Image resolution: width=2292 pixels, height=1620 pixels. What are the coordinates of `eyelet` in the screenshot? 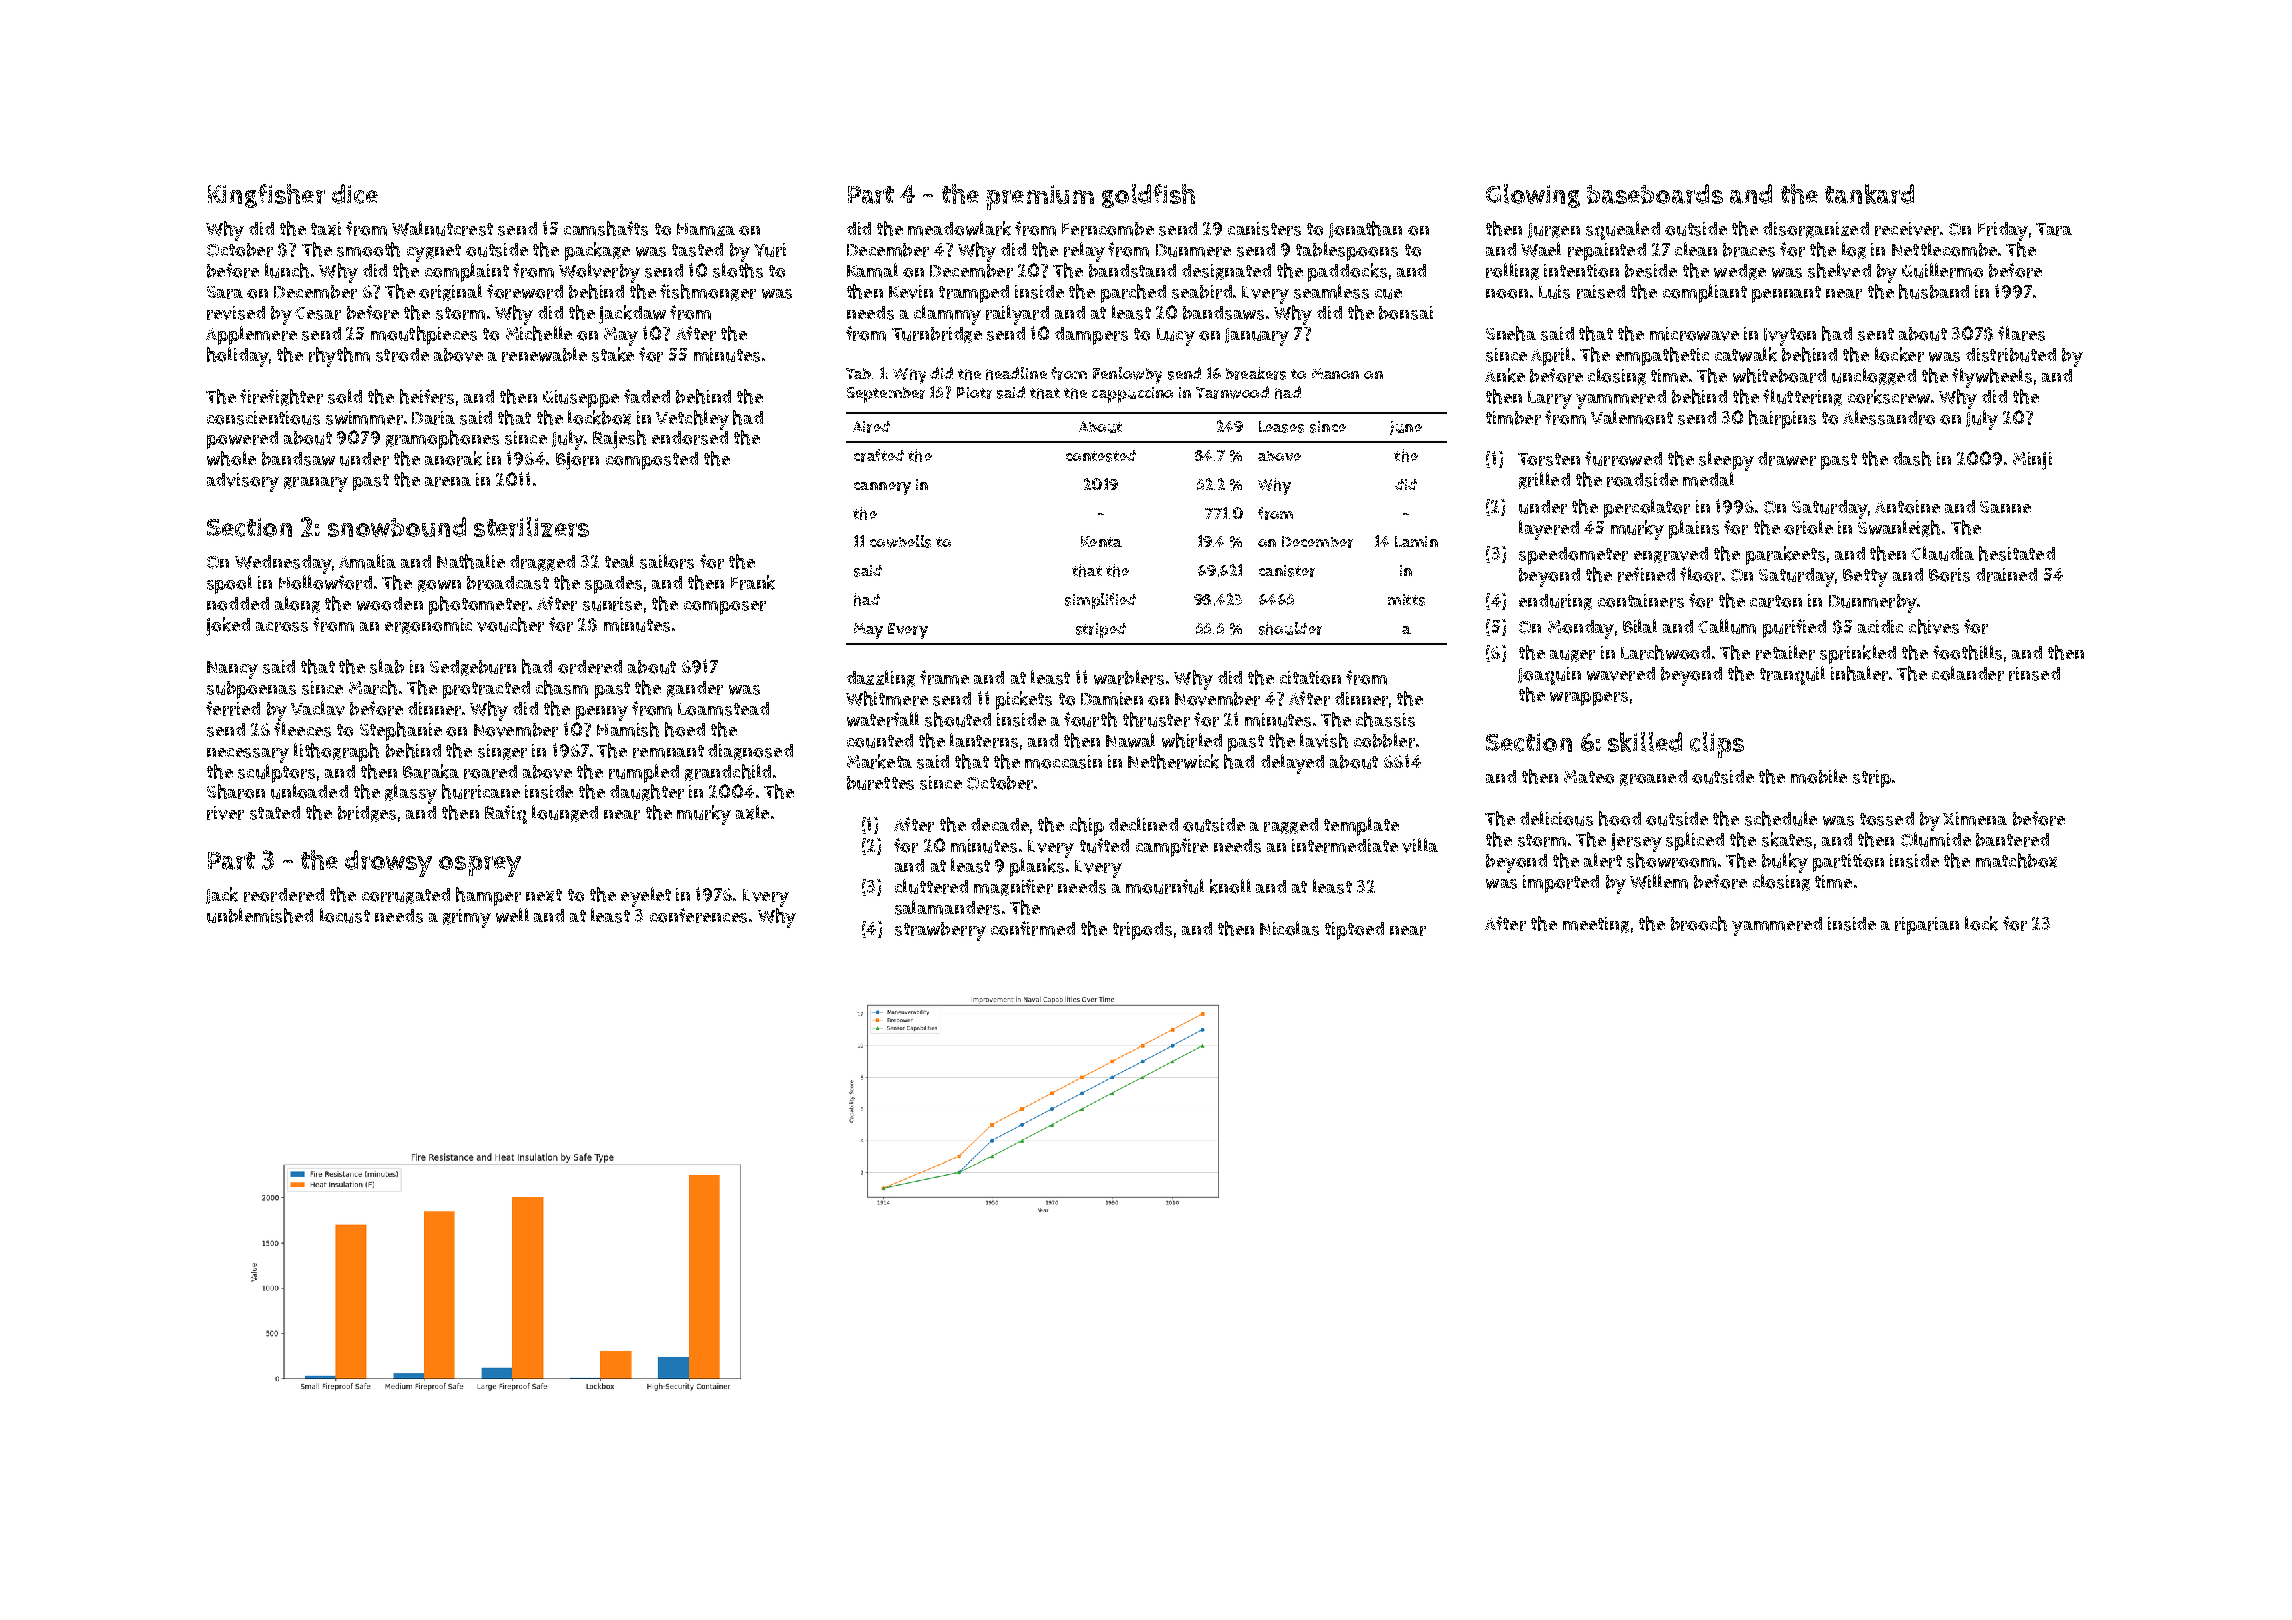 It's located at (646, 897).
